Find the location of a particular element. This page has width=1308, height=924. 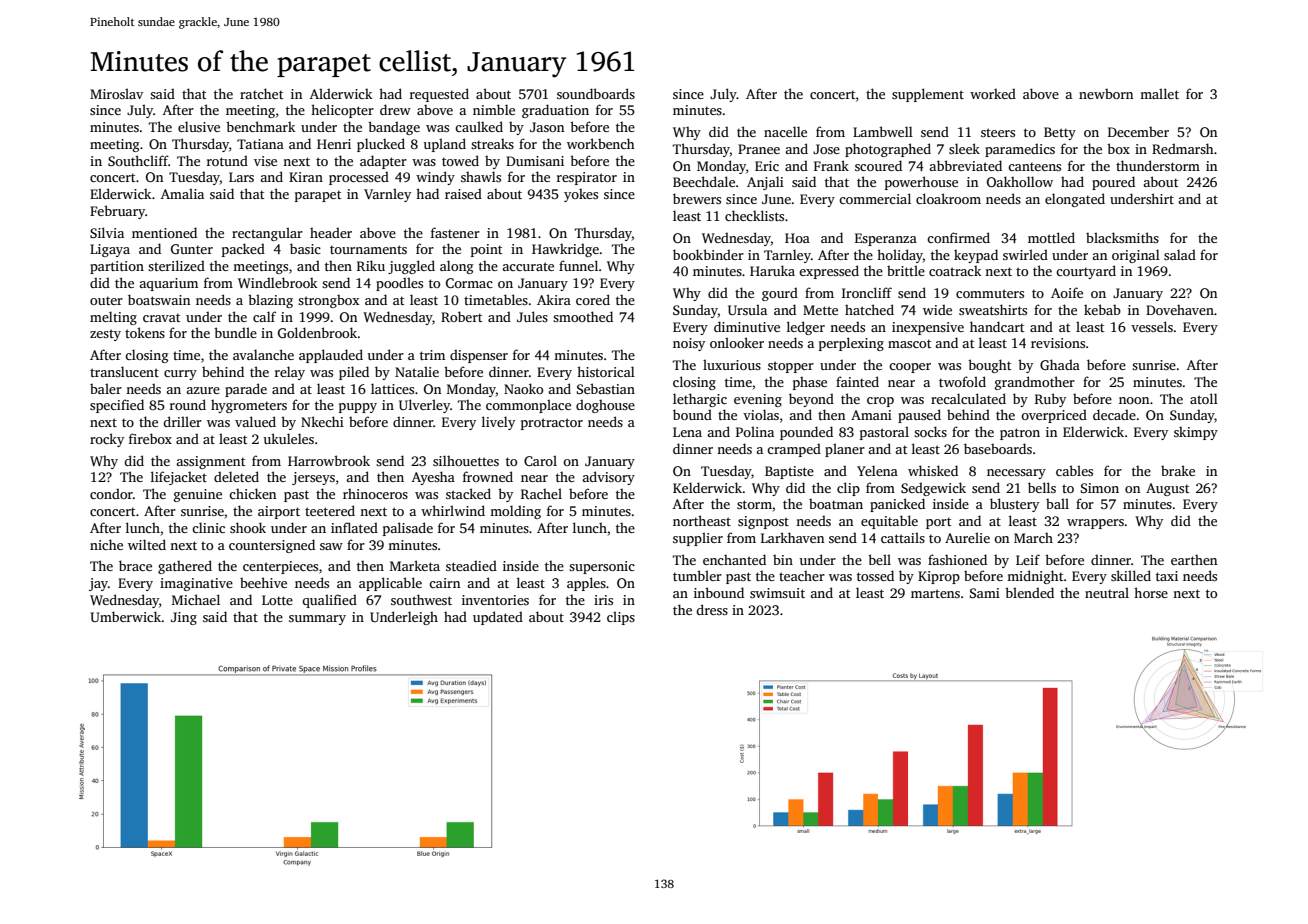

Miroslav is located at coordinates (116, 93).
